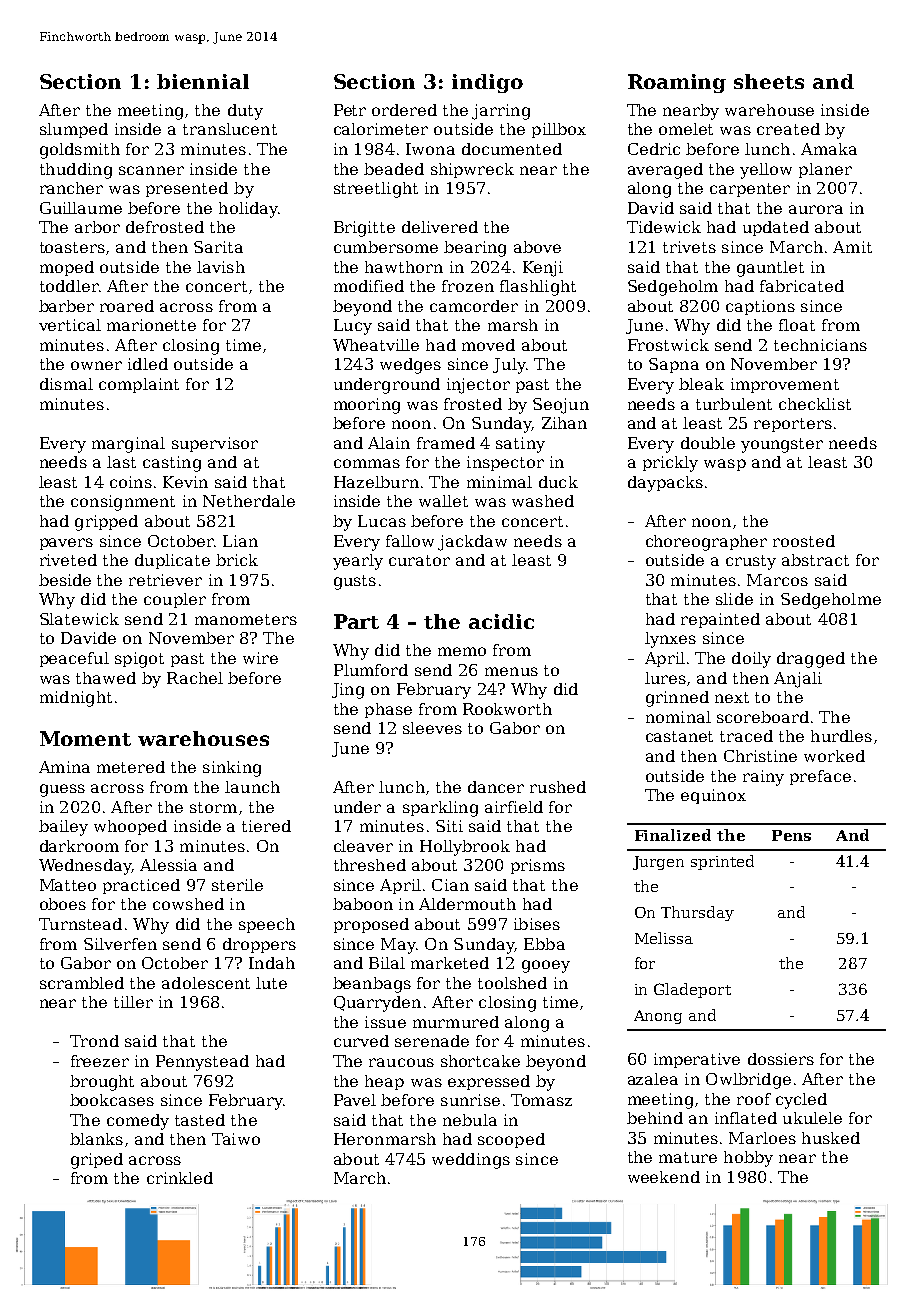 The width and height of the screenshot is (924, 1308). What do you see at coordinates (180, 1178) in the screenshot?
I see `crinkled` at bounding box center [180, 1178].
